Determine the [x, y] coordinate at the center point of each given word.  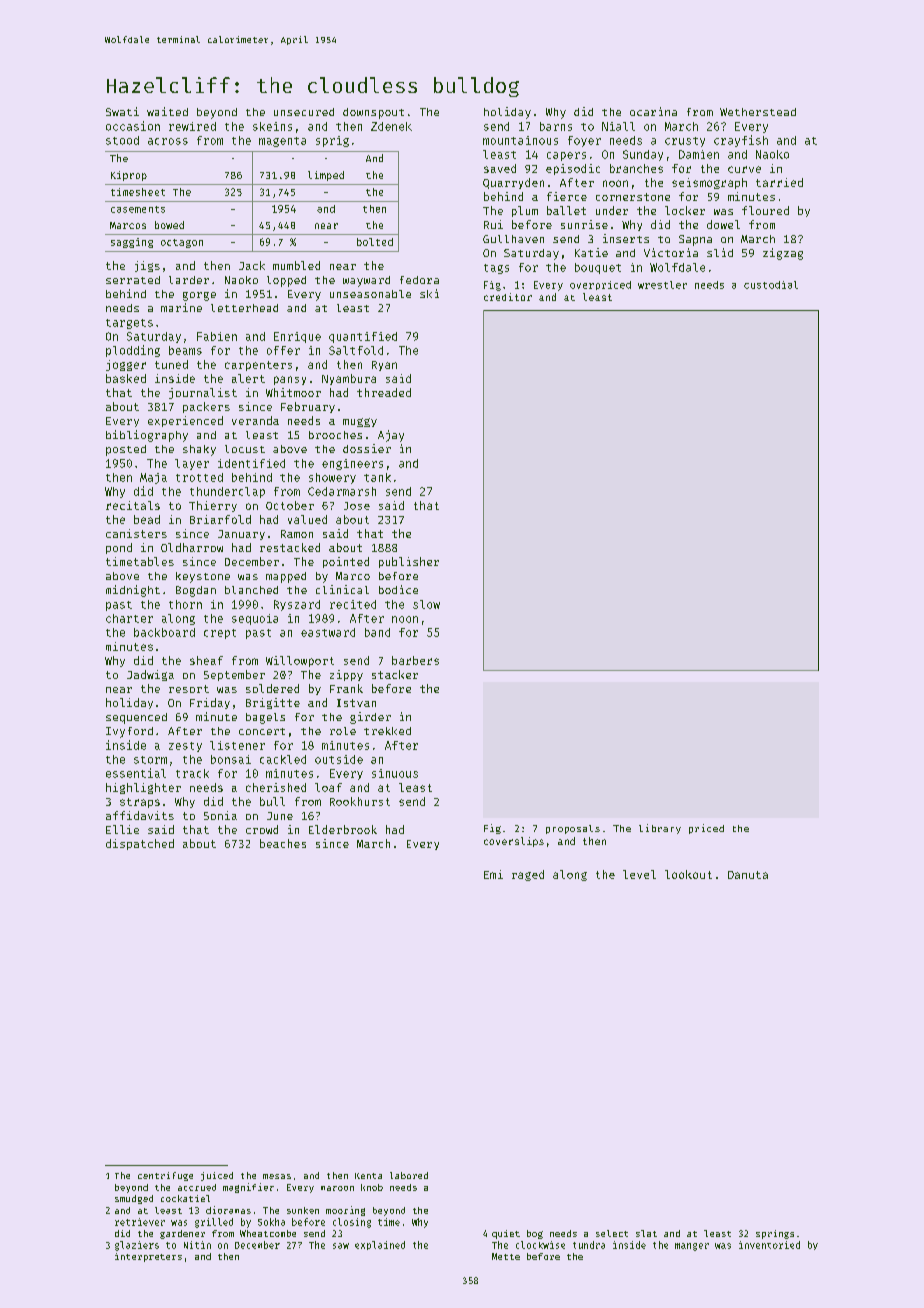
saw [341, 1246]
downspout [373, 113]
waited [167, 111]
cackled [283, 759]
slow [426, 604]
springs [775, 1234]
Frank [346, 688]
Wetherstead [758, 112]
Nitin [197, 1245]
